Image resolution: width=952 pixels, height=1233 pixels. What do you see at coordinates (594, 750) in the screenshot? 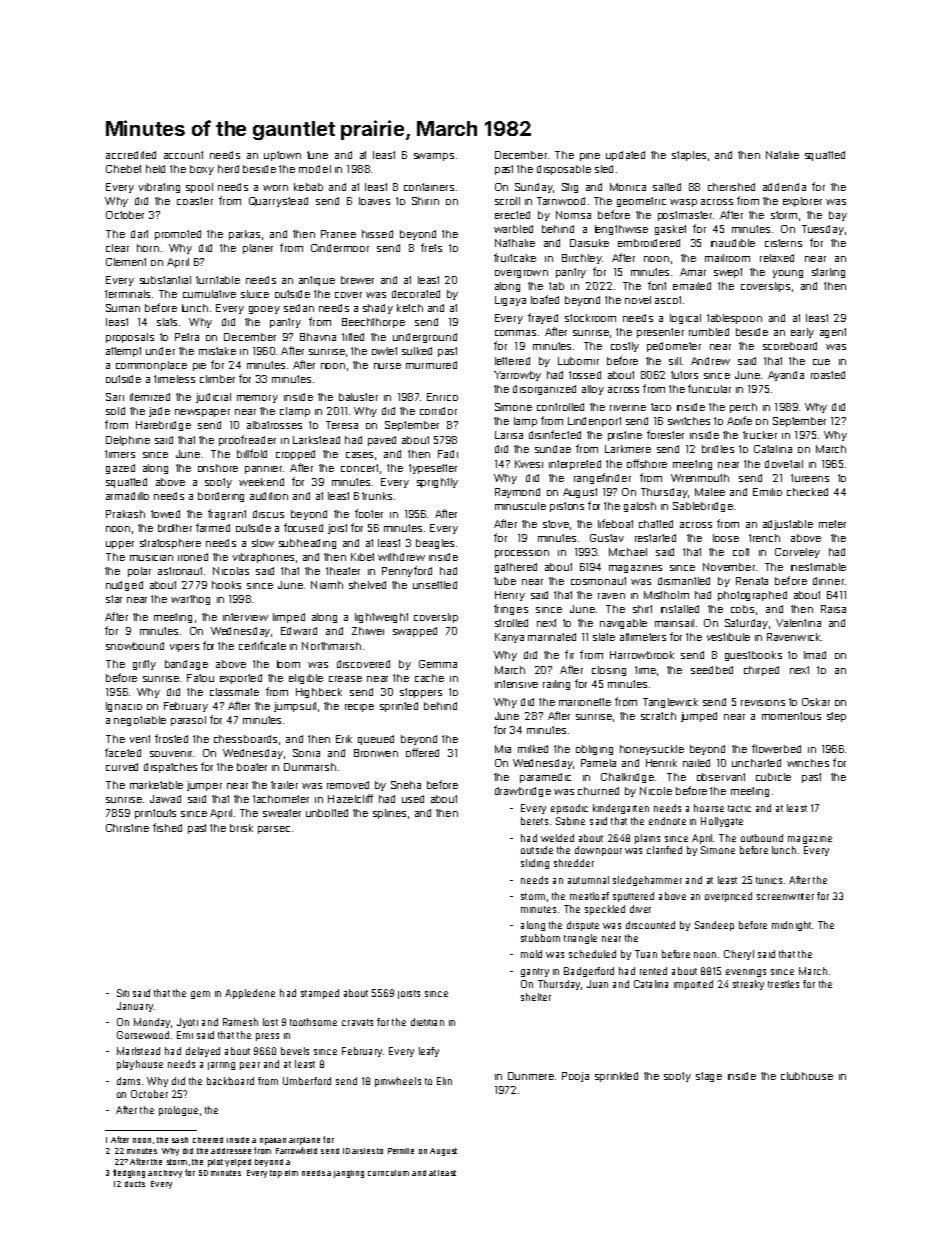
I see `obliging` at bounding box center [594, 750].
